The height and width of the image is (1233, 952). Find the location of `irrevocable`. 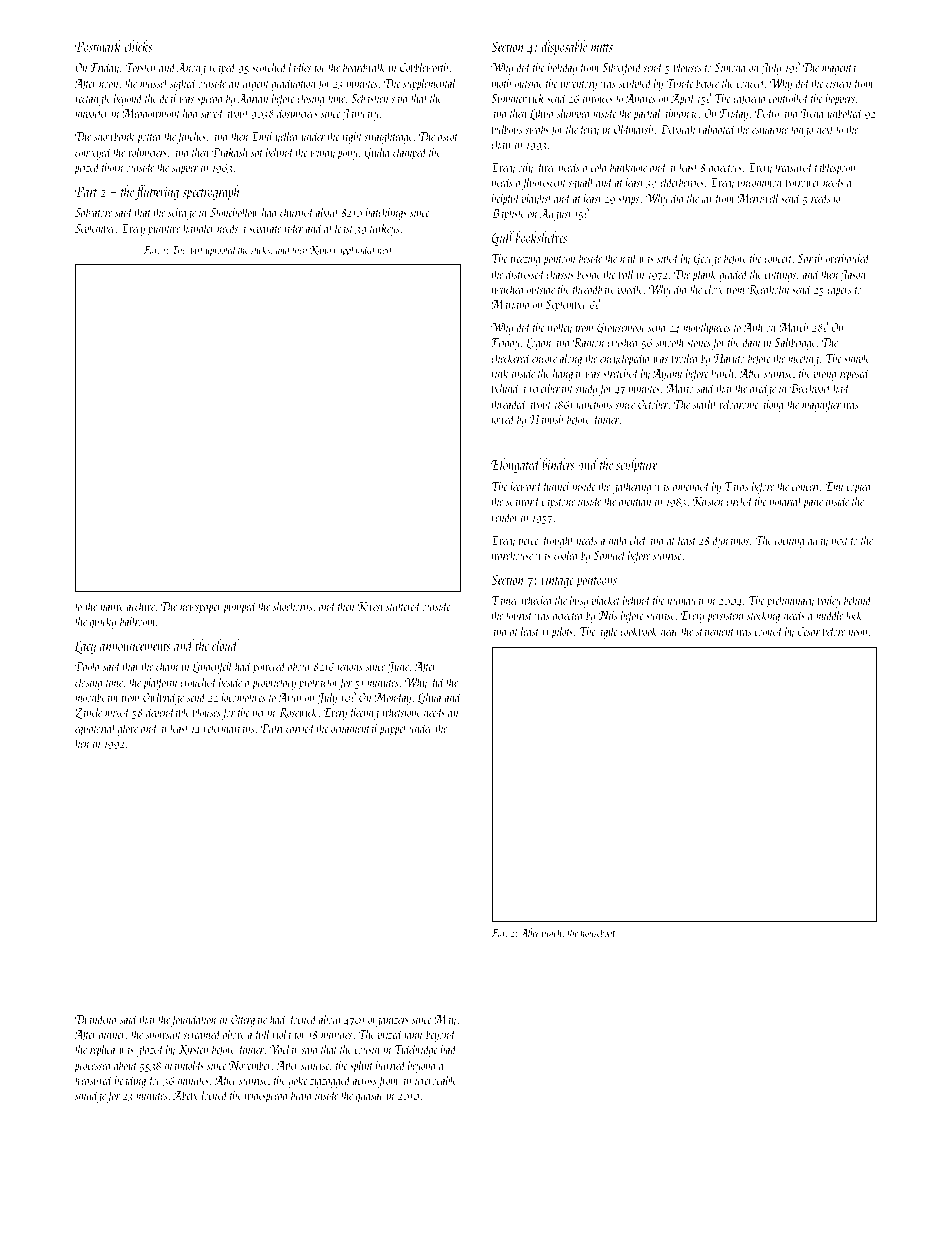

irrevocable is located at coordinates (436, 1080).
